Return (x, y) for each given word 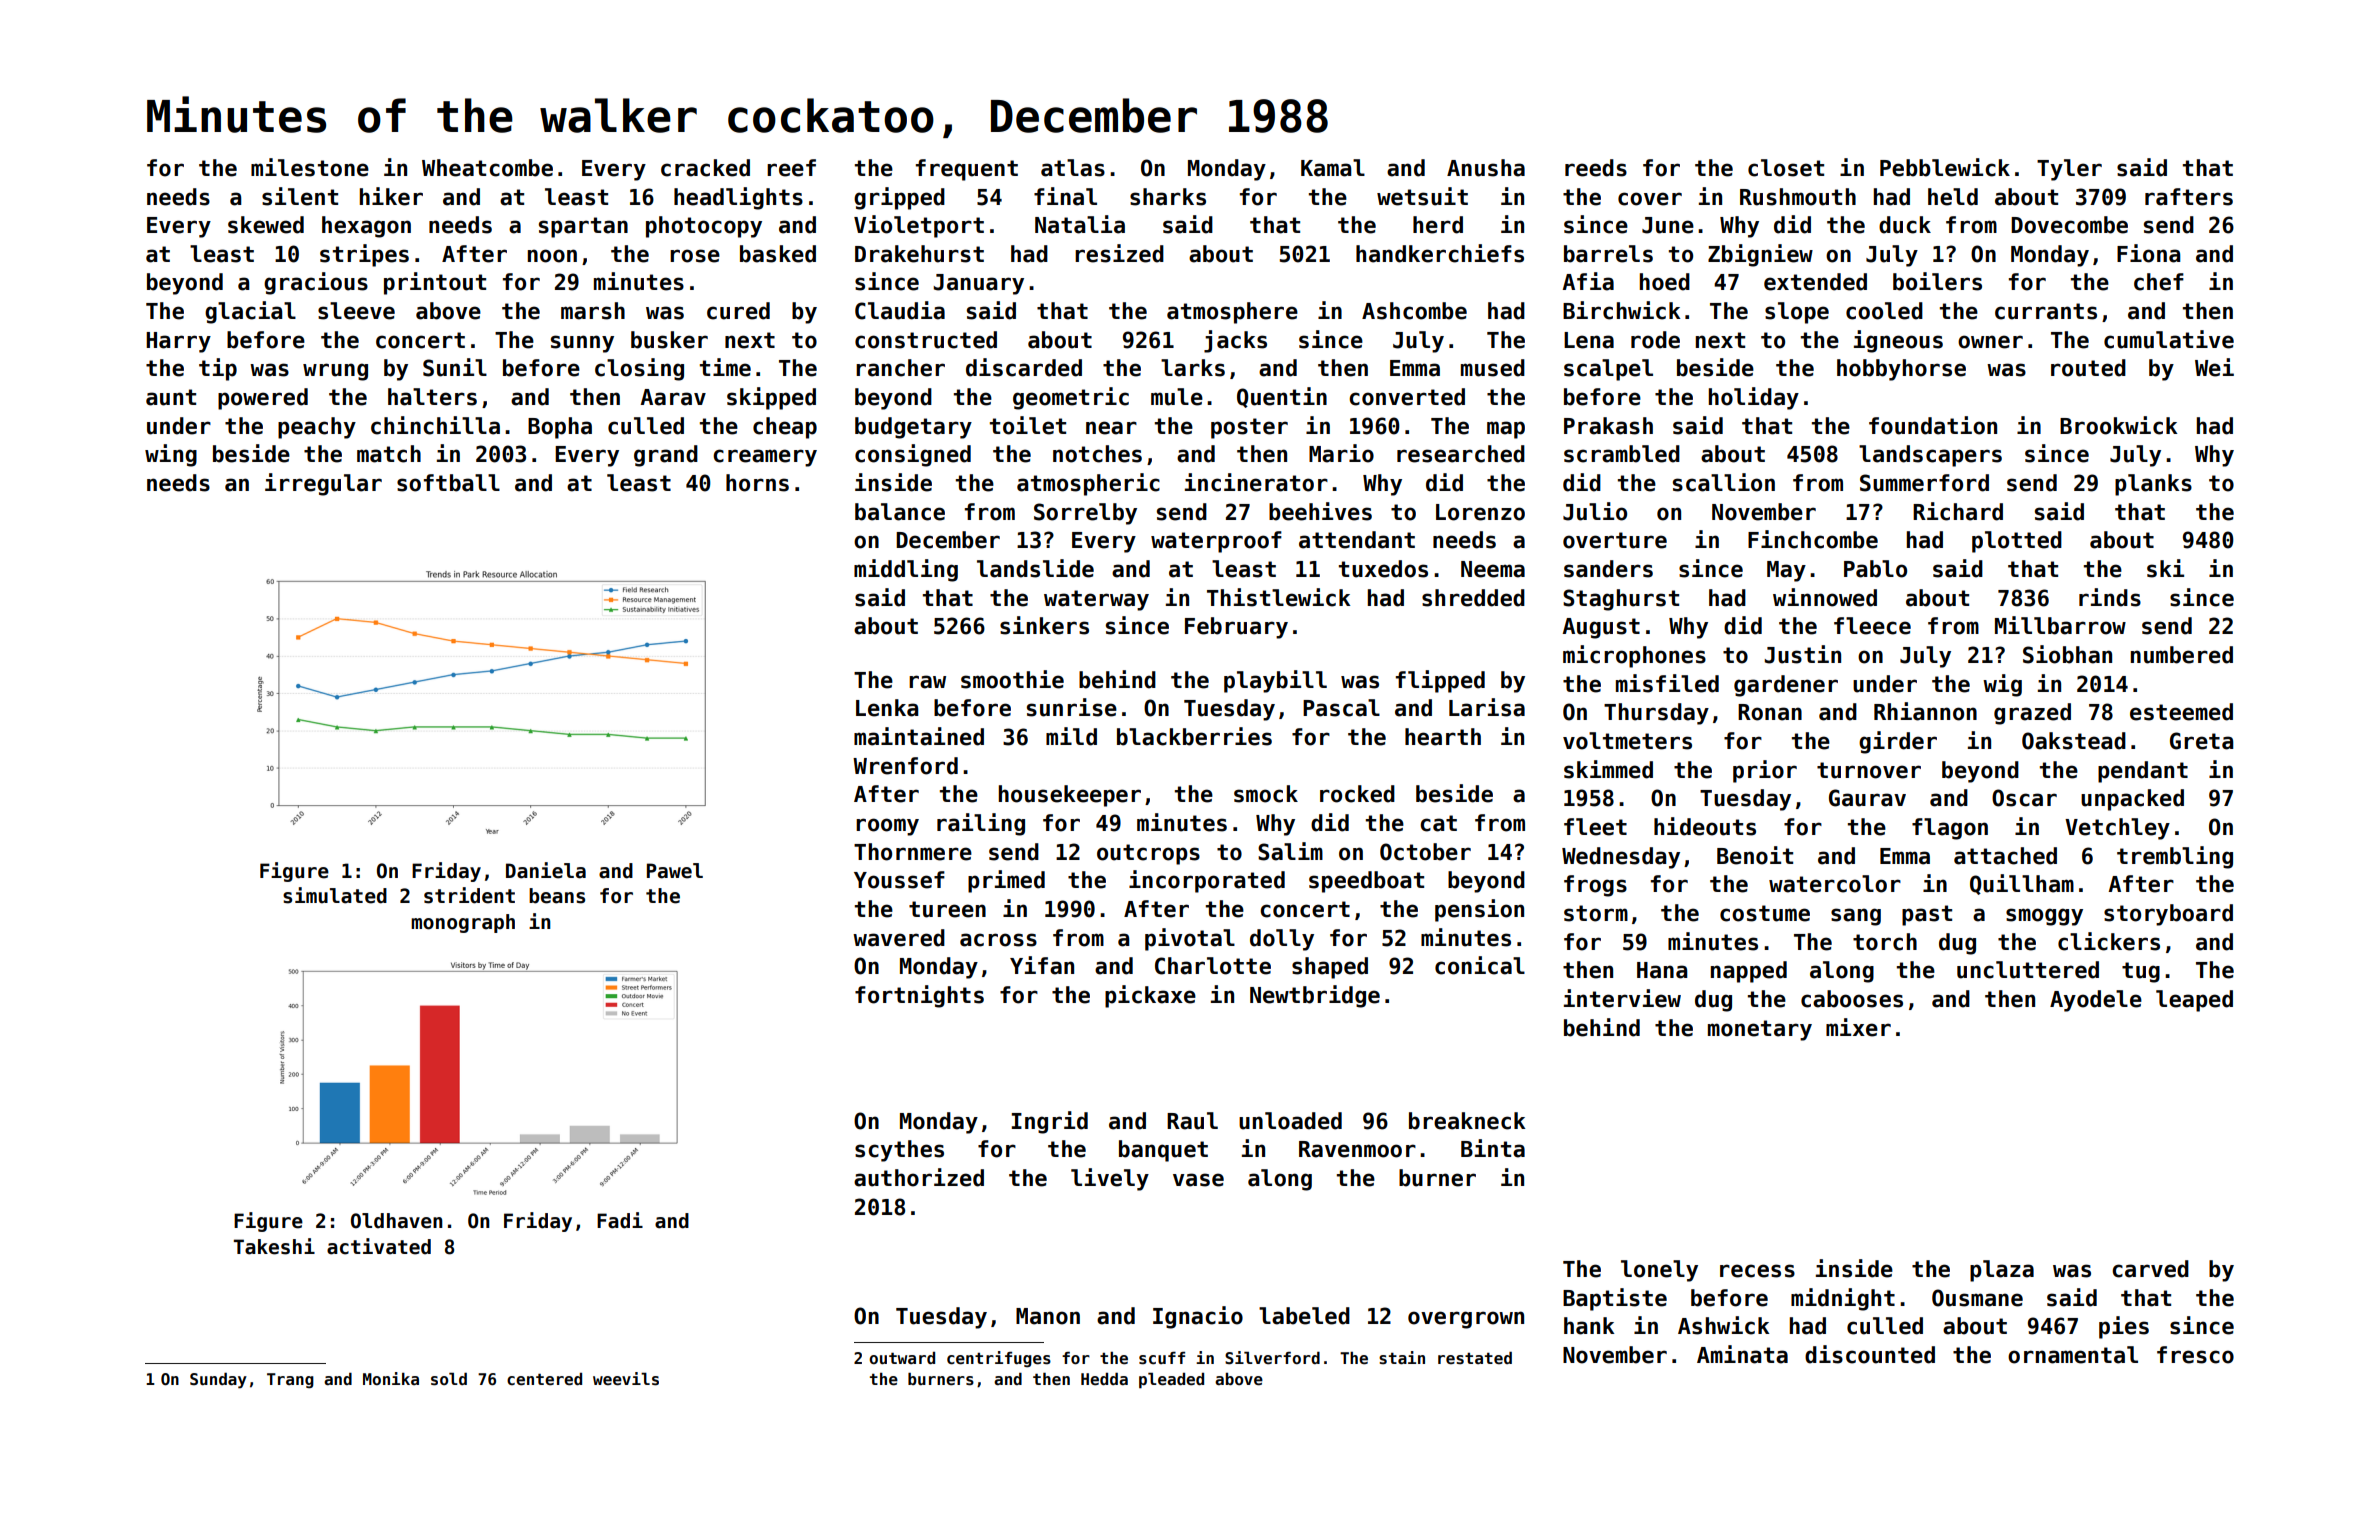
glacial (250, 312)
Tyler (2069, 170)
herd (1438, 225)
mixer (1858, 1027)
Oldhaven (397, 1221)
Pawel (675, 871)
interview (1622, 998)
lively (1110, 1179)
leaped (2194, 1001)
